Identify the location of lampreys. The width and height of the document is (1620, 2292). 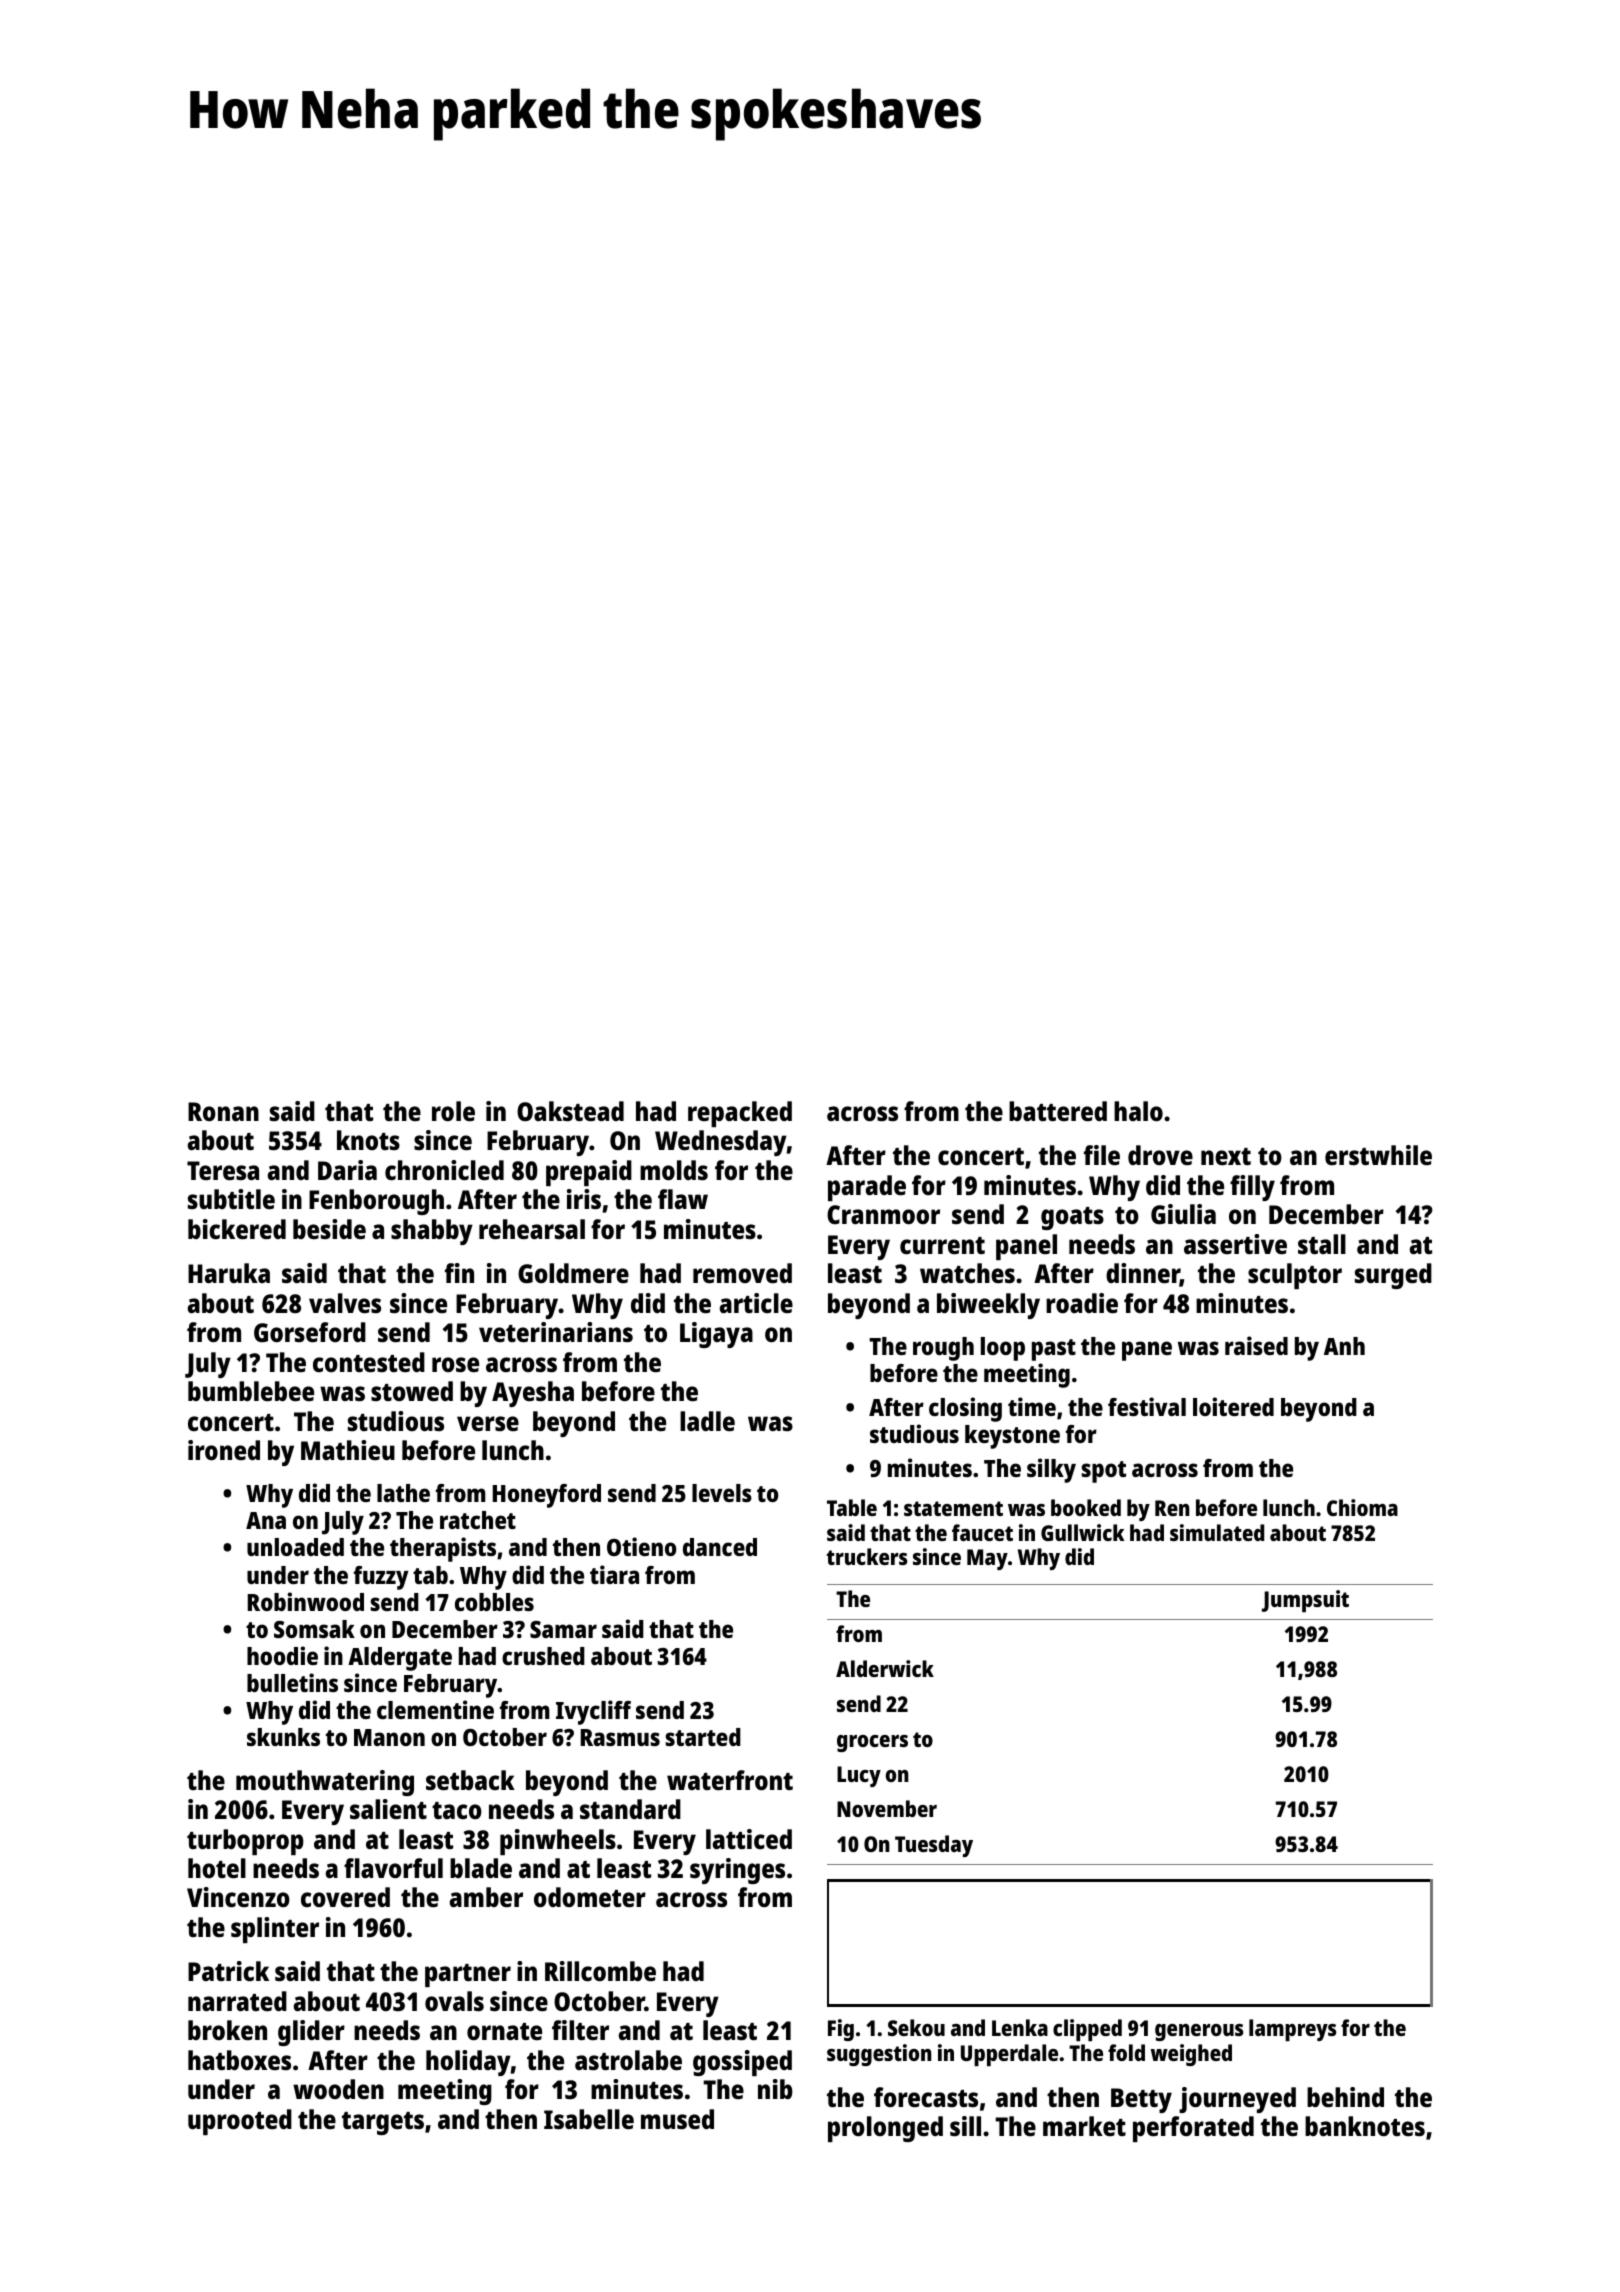
(1293, 2030).
